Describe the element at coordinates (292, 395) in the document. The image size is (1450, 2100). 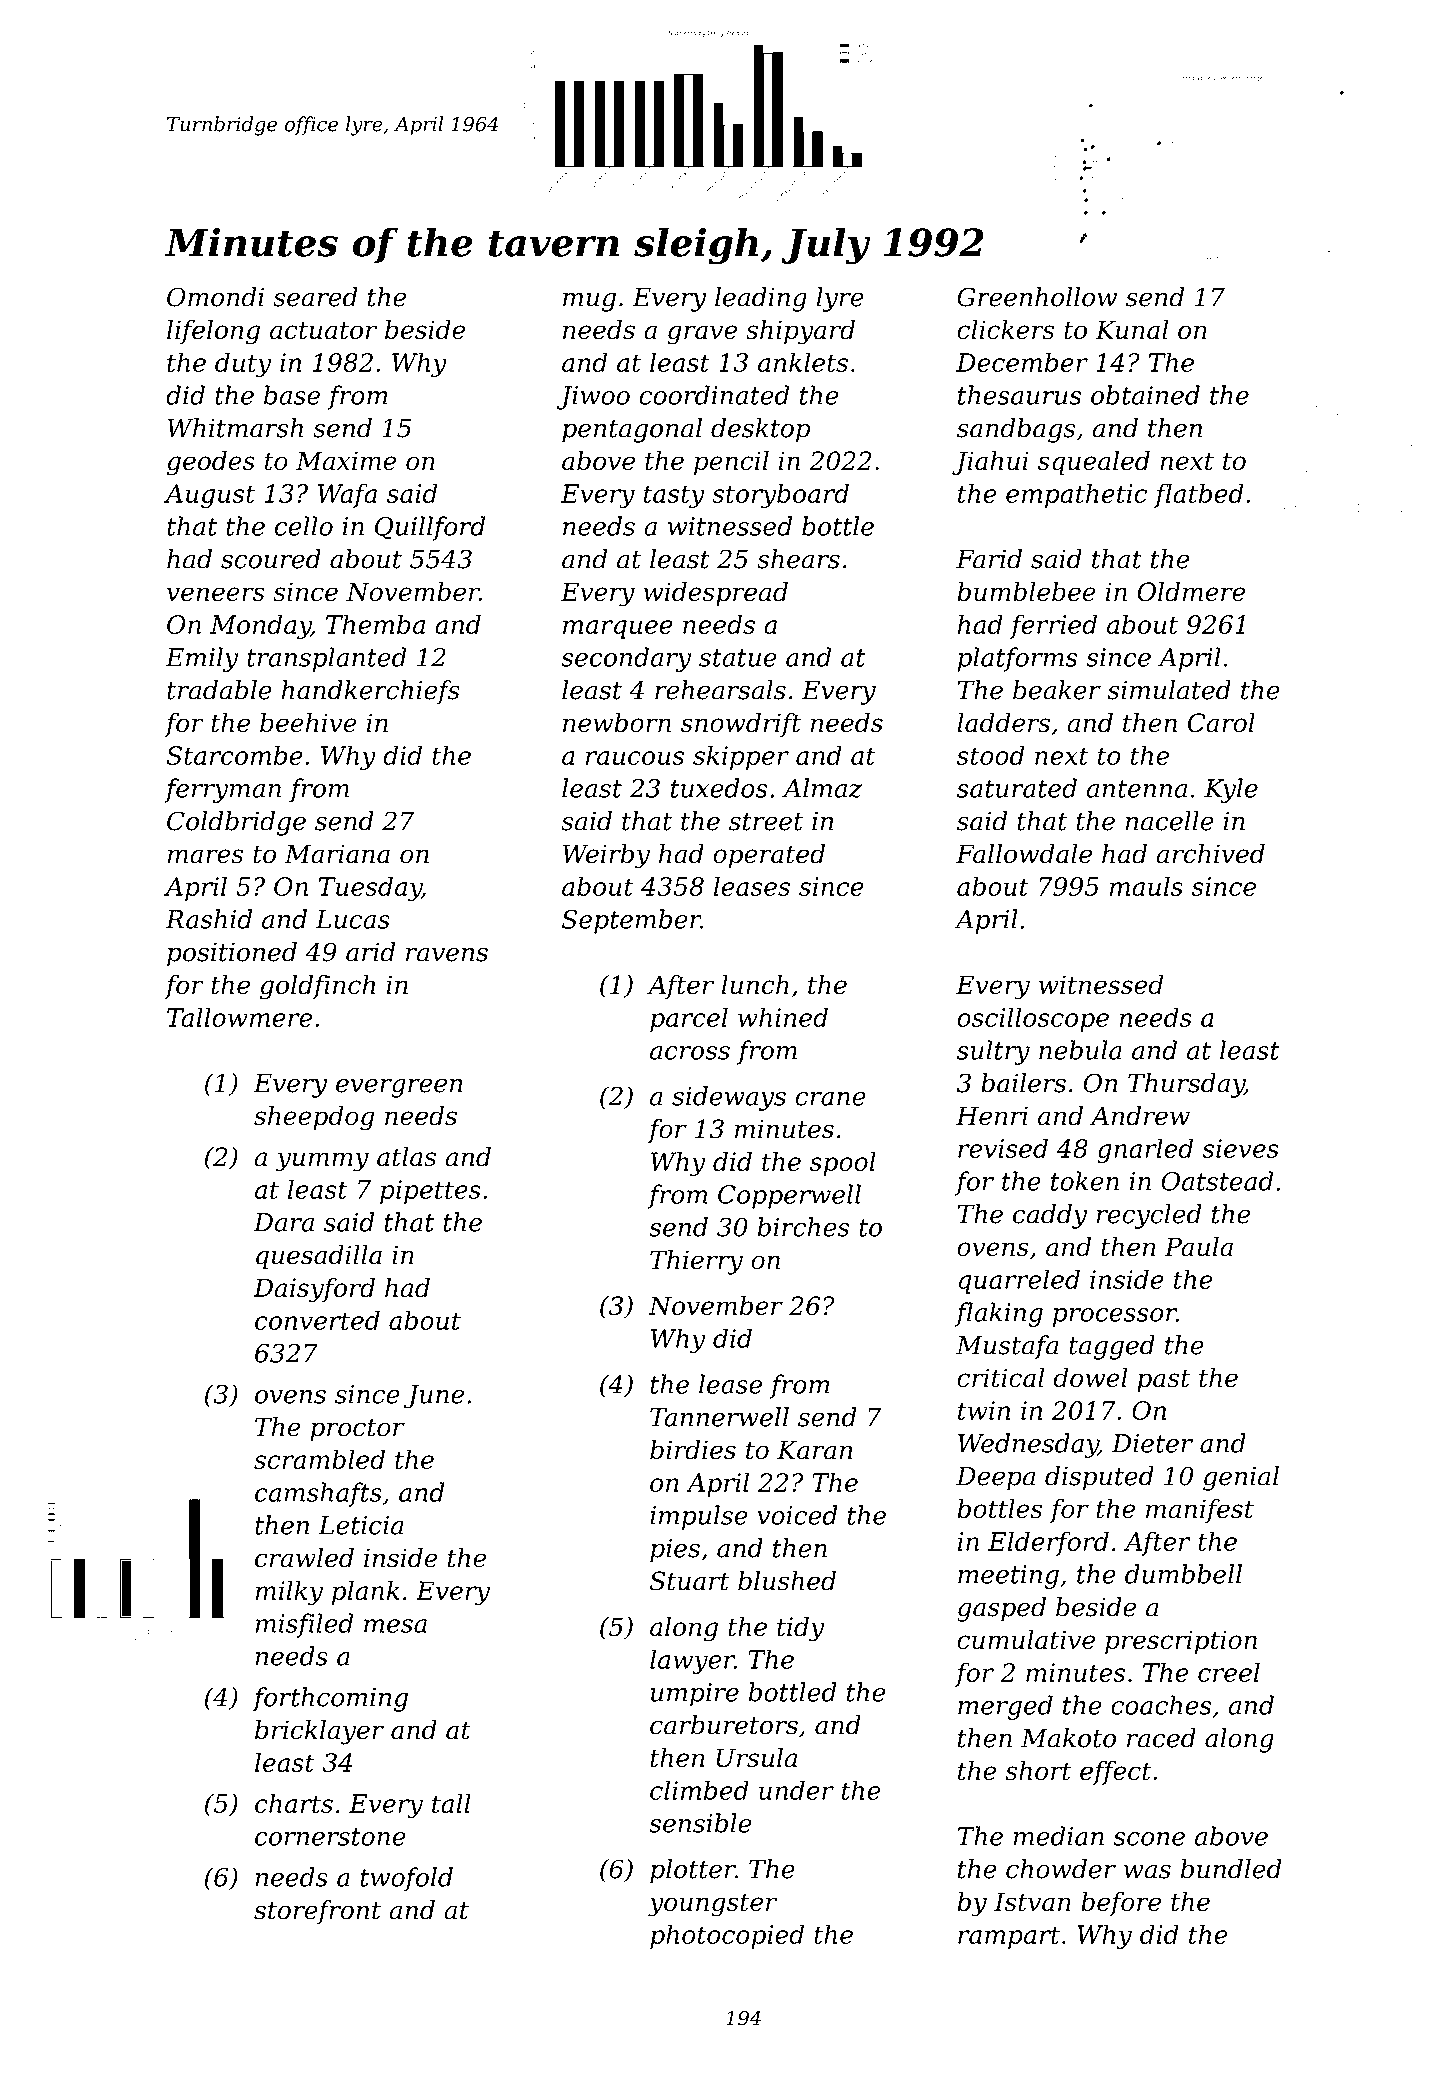
I see `base` at that location.
